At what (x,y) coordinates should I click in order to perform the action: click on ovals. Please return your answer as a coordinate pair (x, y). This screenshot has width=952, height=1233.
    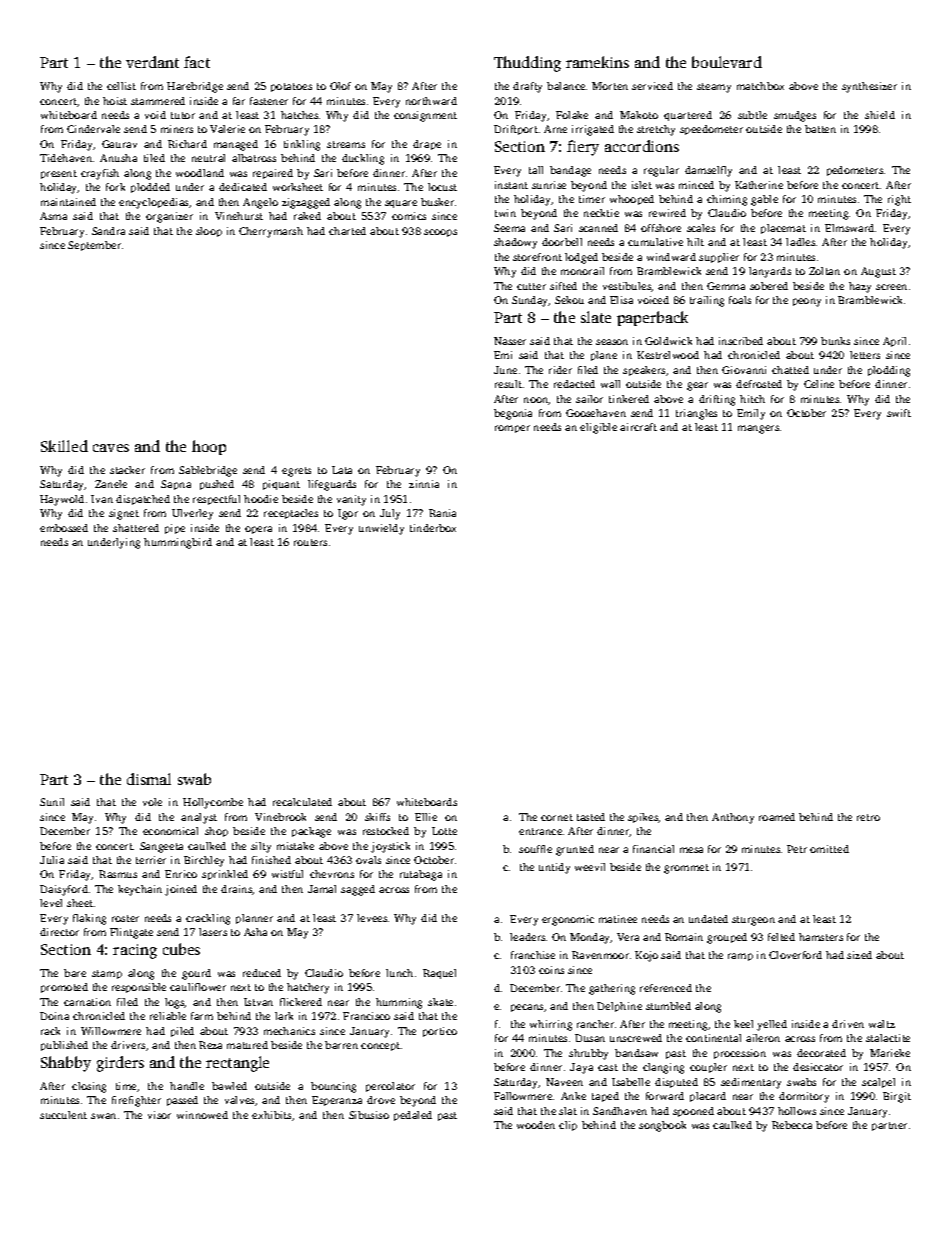
    Looking at the image, I should click on (368, 860).
